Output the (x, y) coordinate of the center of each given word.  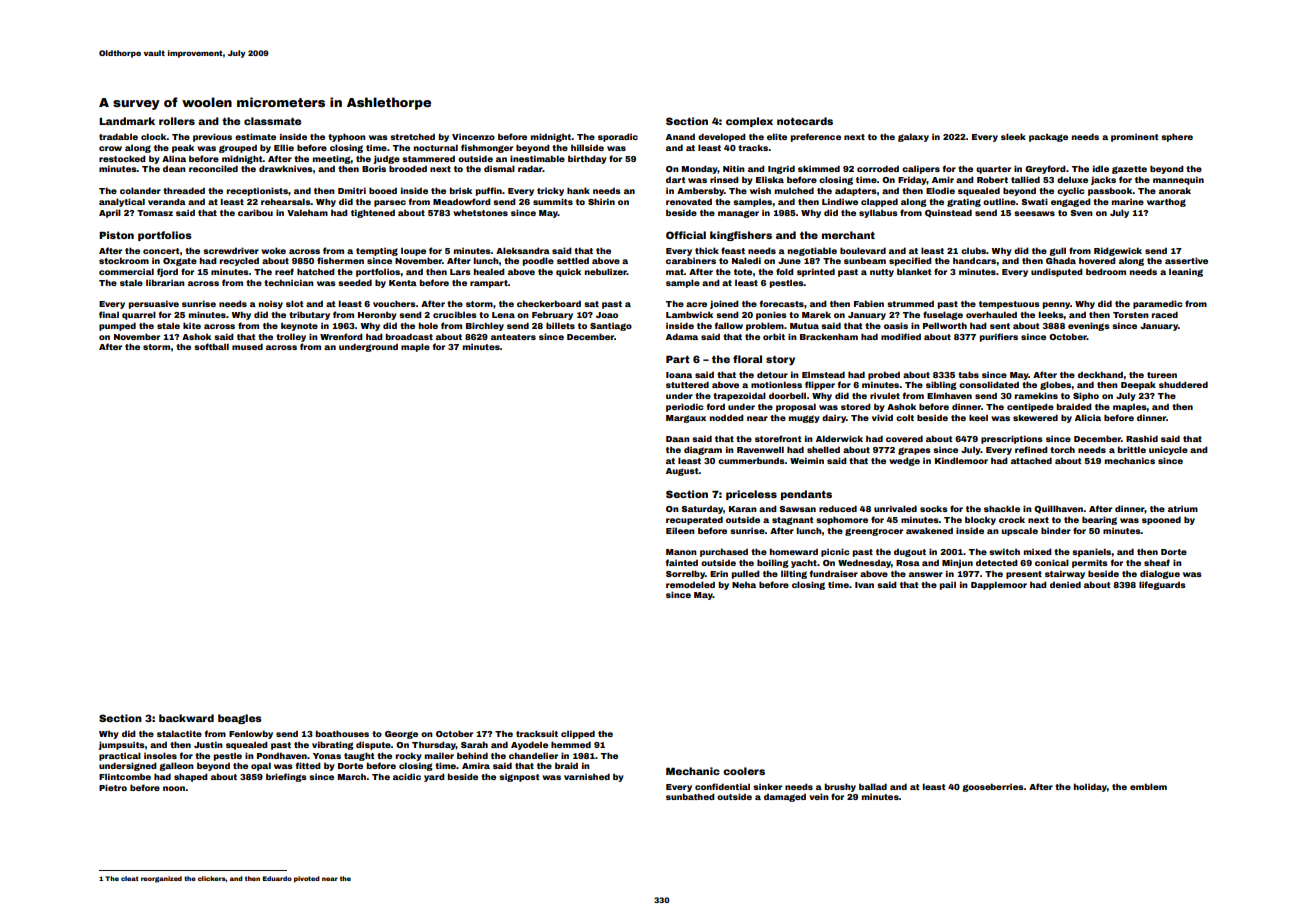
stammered (428, 159)
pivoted (307, 879)
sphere (1177, 137)
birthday (587, 159)
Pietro (113, 787)
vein (819, 796)
